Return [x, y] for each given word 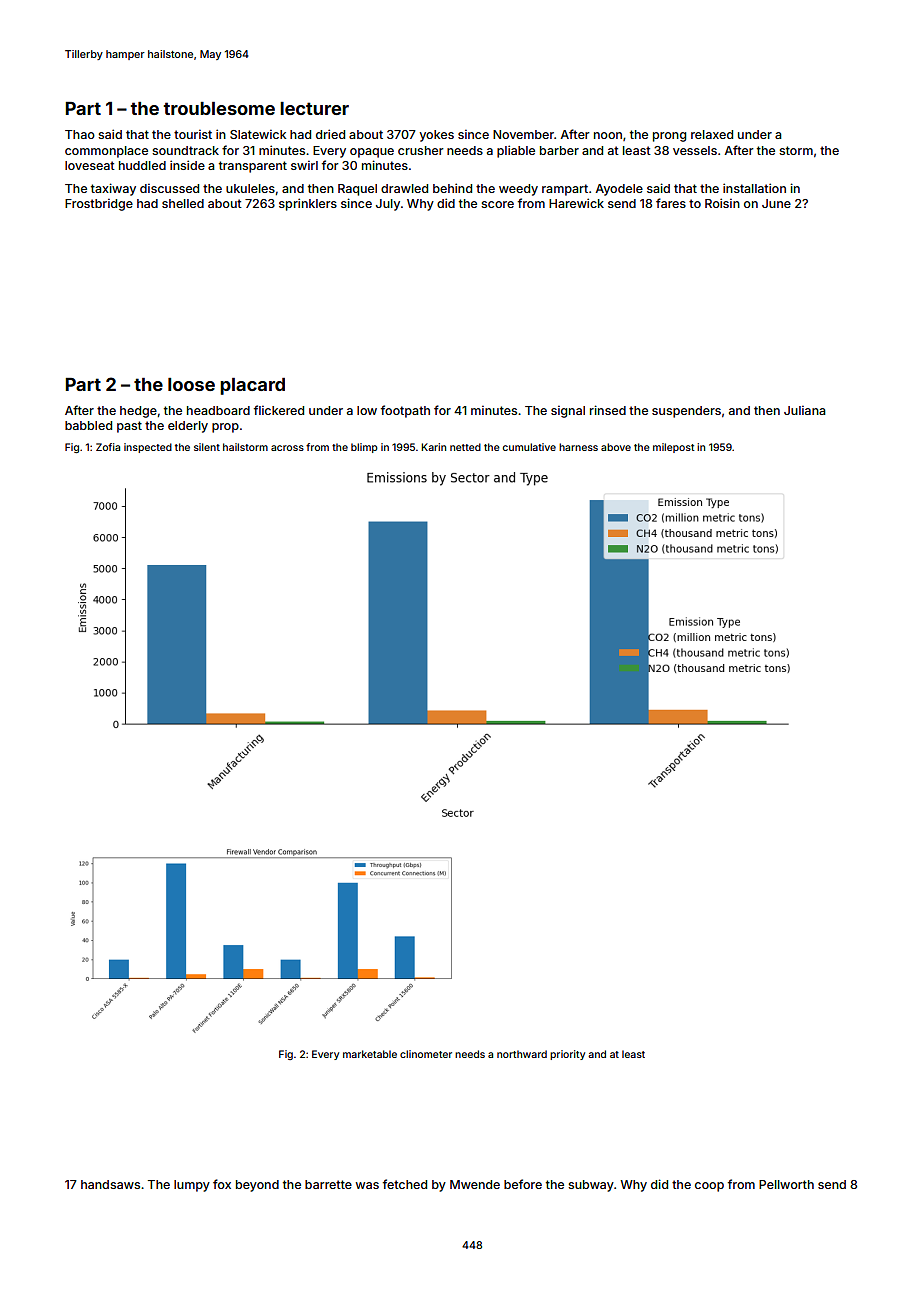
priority [567, 1055]
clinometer [426, 1054]
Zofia [108, 447]
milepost [674, 448]
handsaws [110, 1184]
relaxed [712, 134]
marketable [370, 1054]
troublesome [219, 108]
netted [465, 447]
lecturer [314, 108]
